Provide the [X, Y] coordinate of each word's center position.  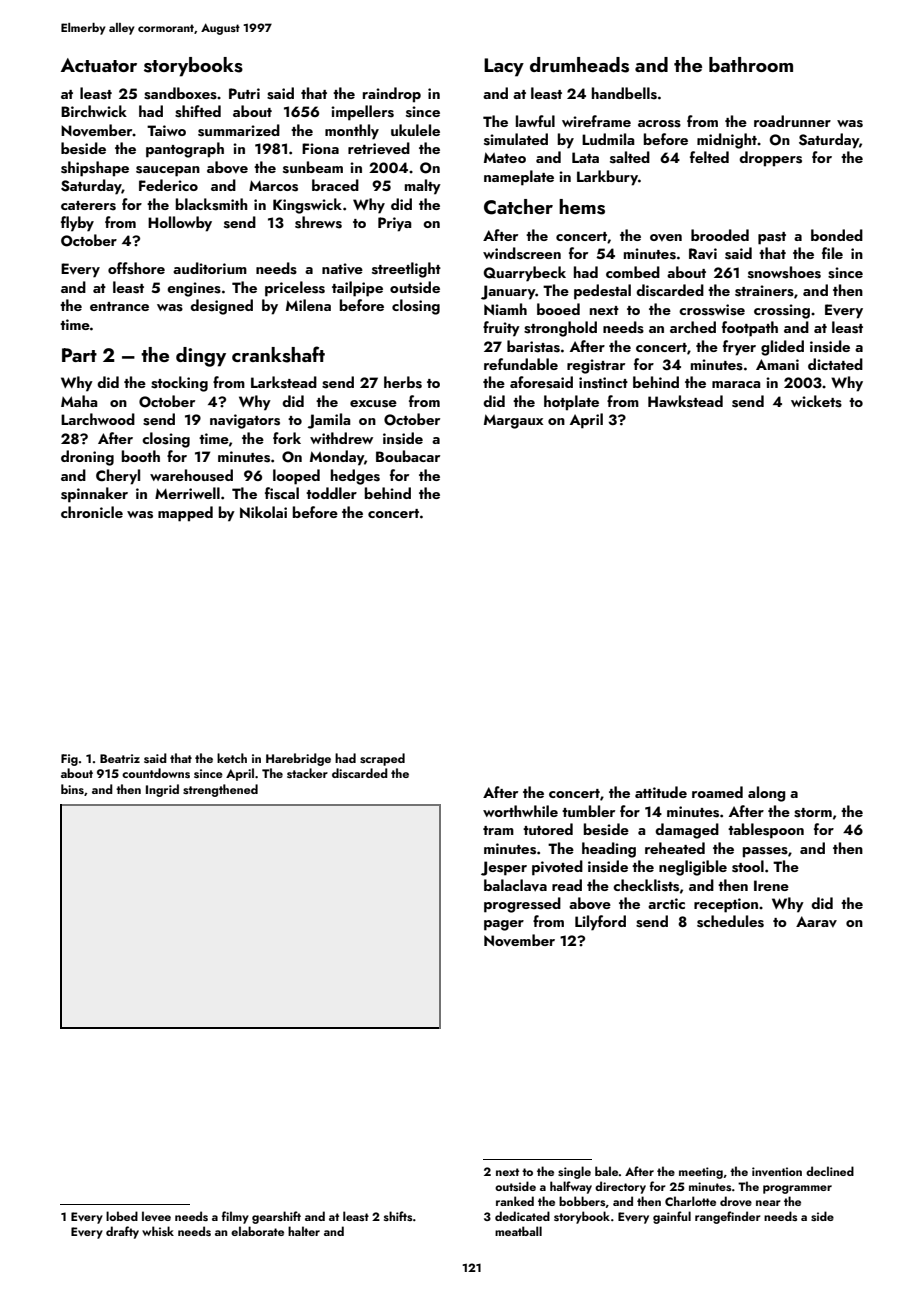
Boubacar [408, 456]
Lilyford [600, 923]
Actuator [99, 65]
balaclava [515, 885]
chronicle [92, 512]
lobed [122, 1216]
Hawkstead [685, 401]
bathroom [751, 64]
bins [72, 789]
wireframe [596, 121]
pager [504, 925]
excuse [373, 404]
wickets [816, 401]
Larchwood [98, 419]
